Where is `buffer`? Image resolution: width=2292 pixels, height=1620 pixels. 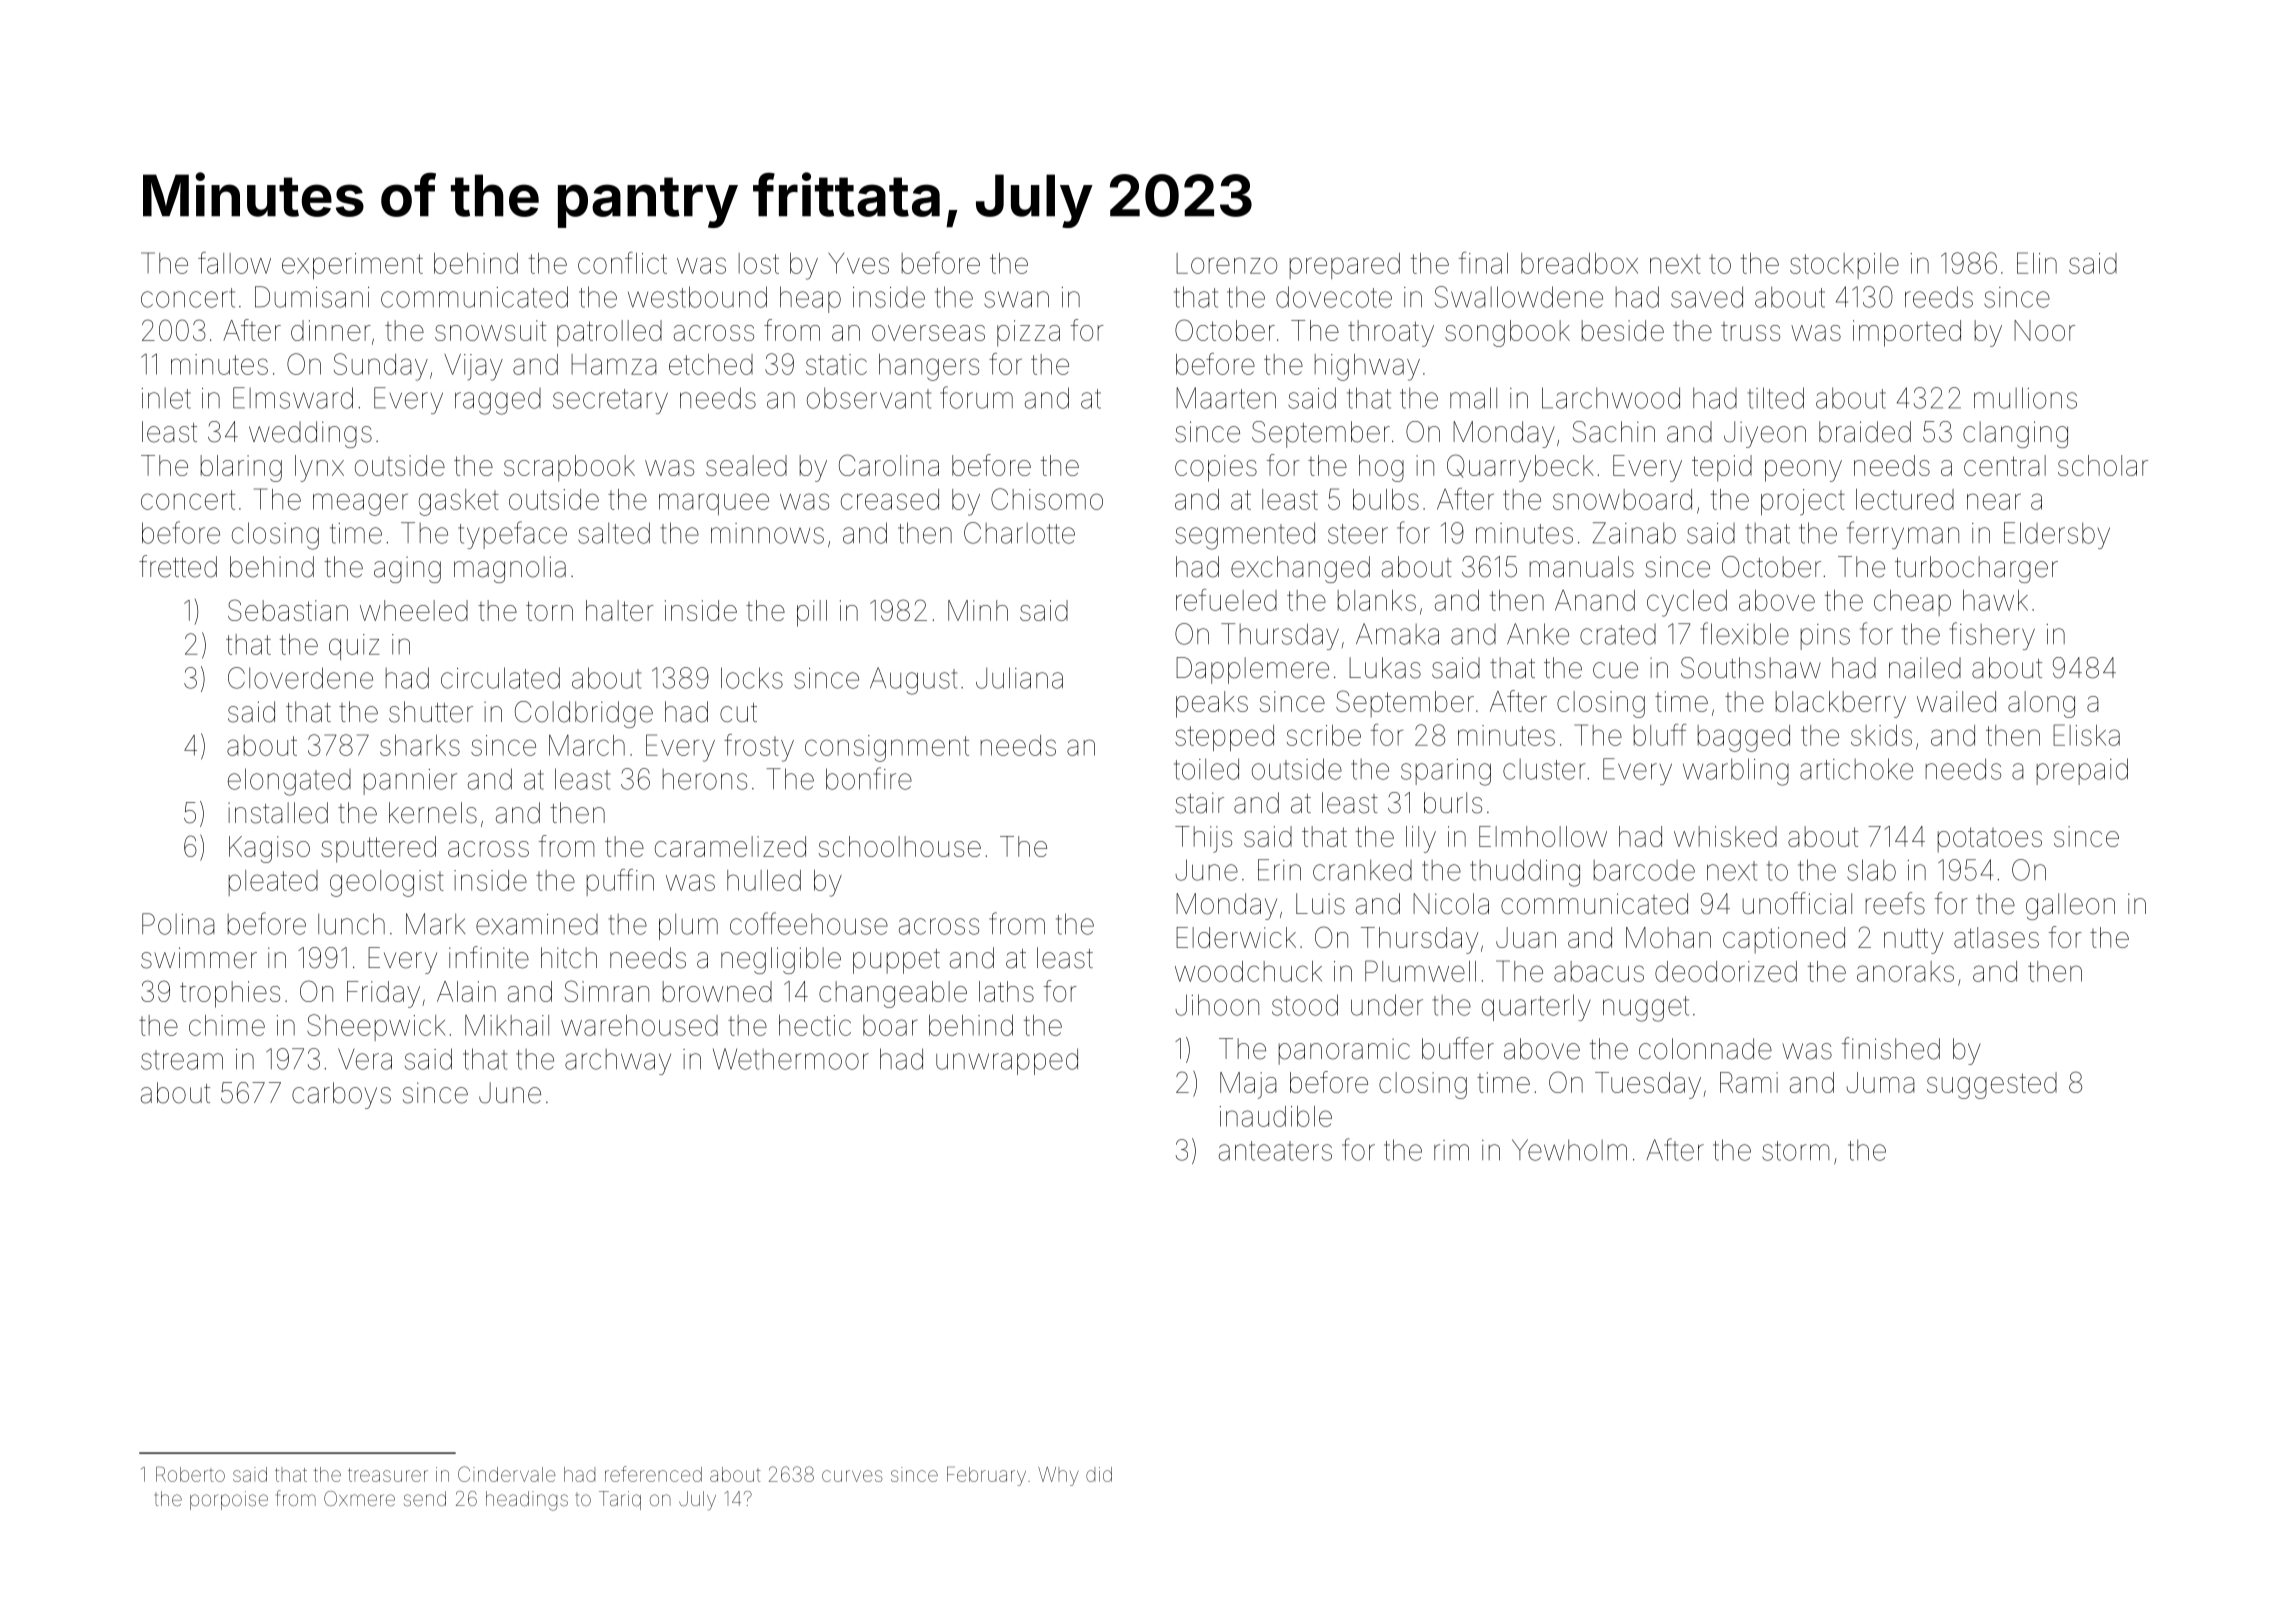 buffer is located at coordinates (1458, 1048).
